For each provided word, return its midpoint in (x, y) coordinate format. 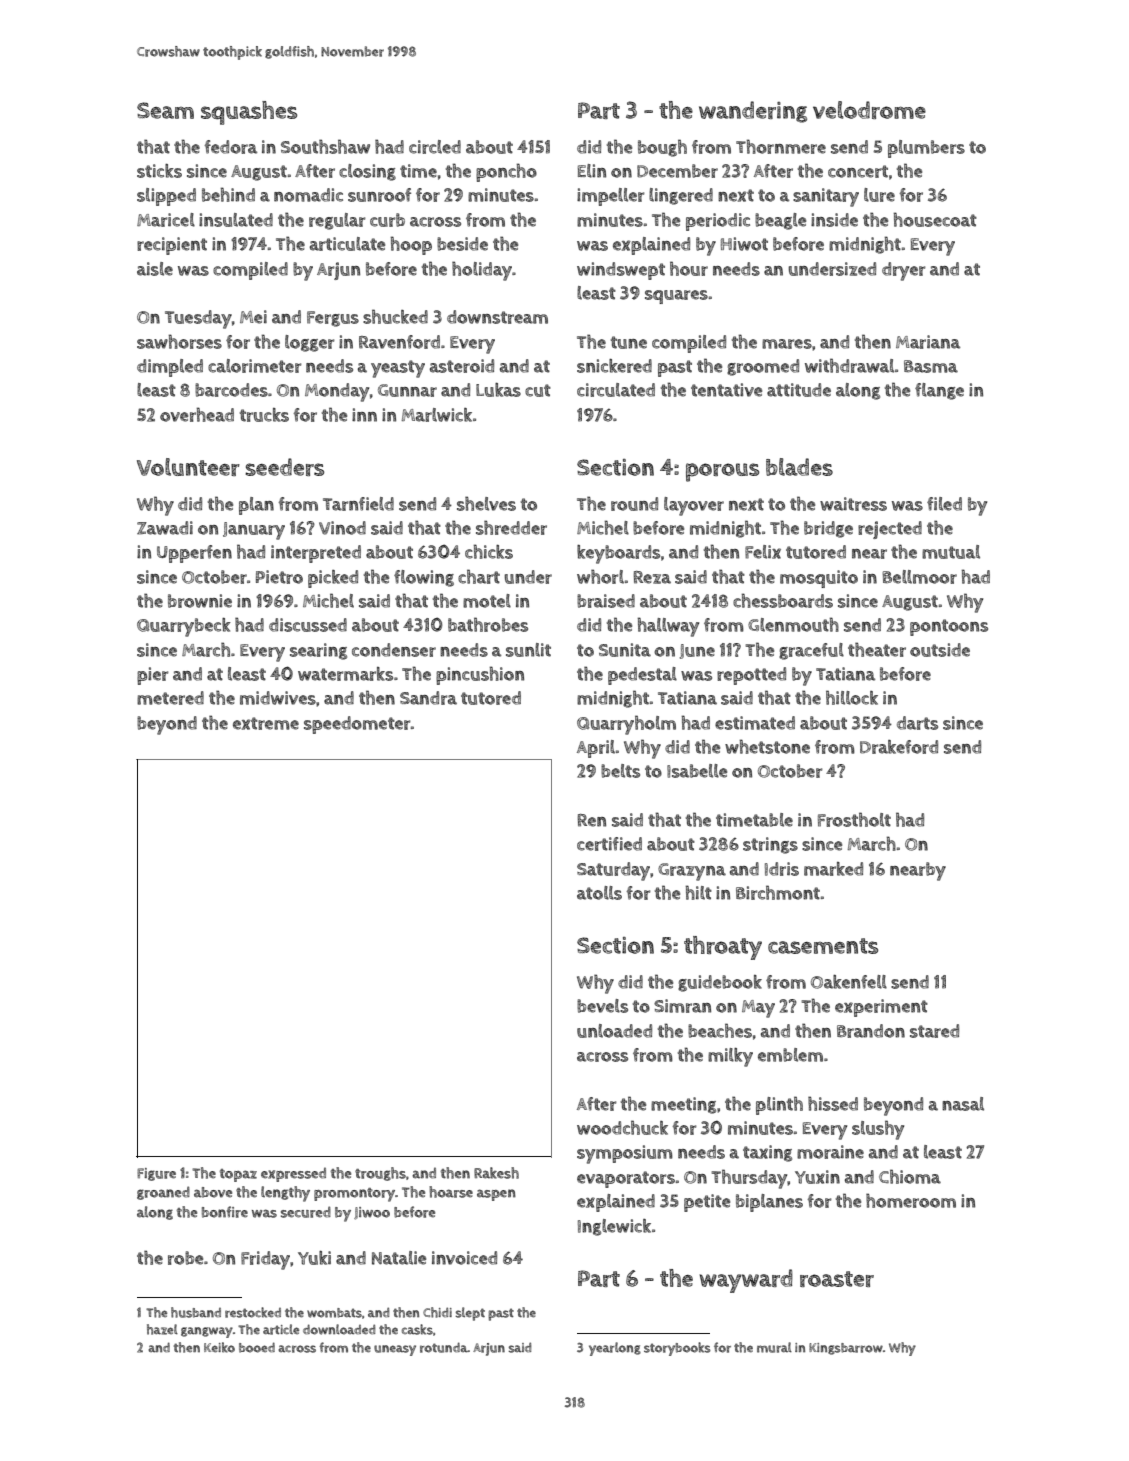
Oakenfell (849, 982)
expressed (293, 1174)
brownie (200, 601)
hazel (162, 1329)
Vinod (342, 528)
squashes (249, 113)
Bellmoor (919, 577)
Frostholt (854, 819)
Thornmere (781, 146)
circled (435, 147)
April (596, 749)
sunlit (528, 650)
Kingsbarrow (846, 1349)
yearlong (615, 1349)
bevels (602, 1006)
